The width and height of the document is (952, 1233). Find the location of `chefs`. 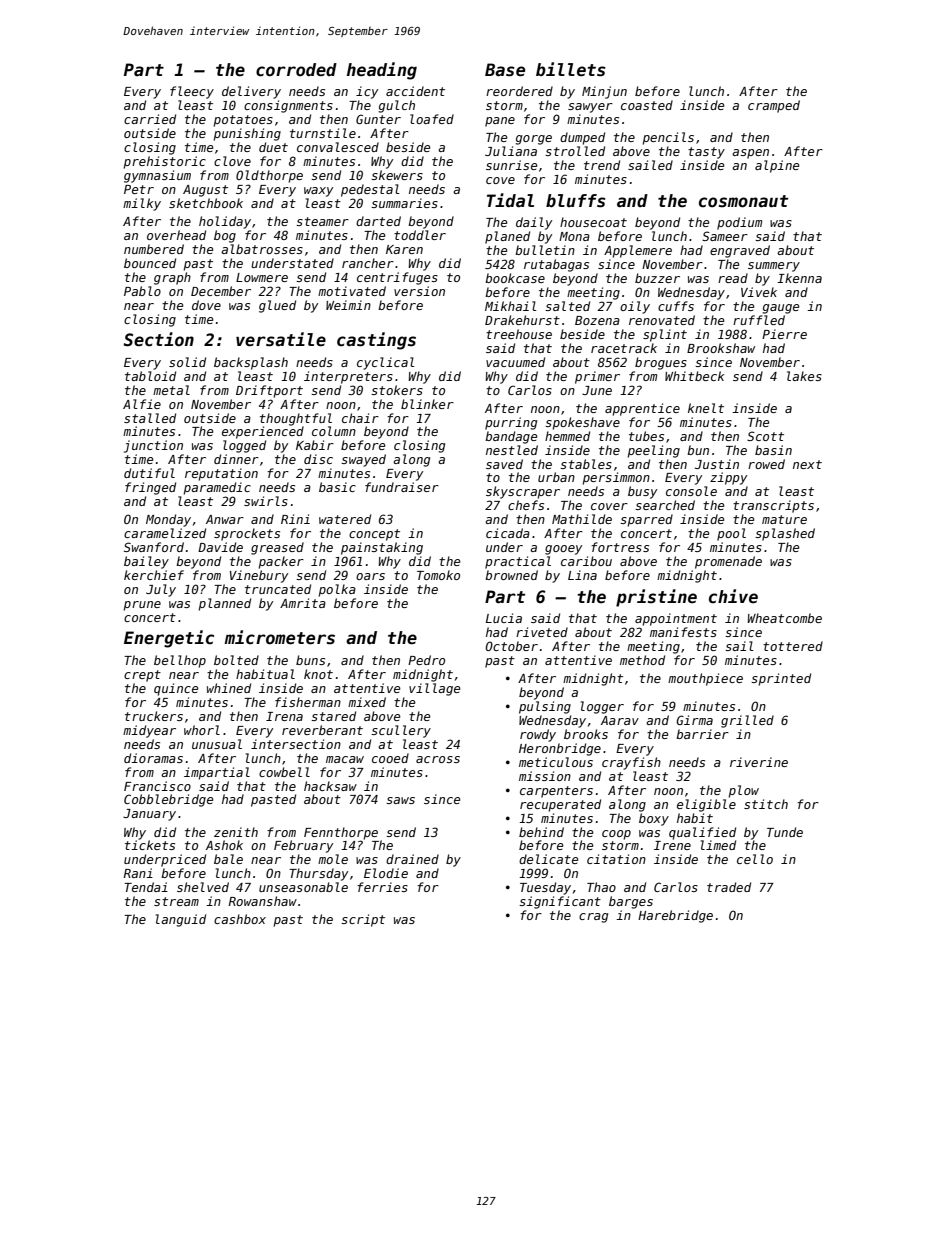

chefs is located at coordinates (526, 505).
